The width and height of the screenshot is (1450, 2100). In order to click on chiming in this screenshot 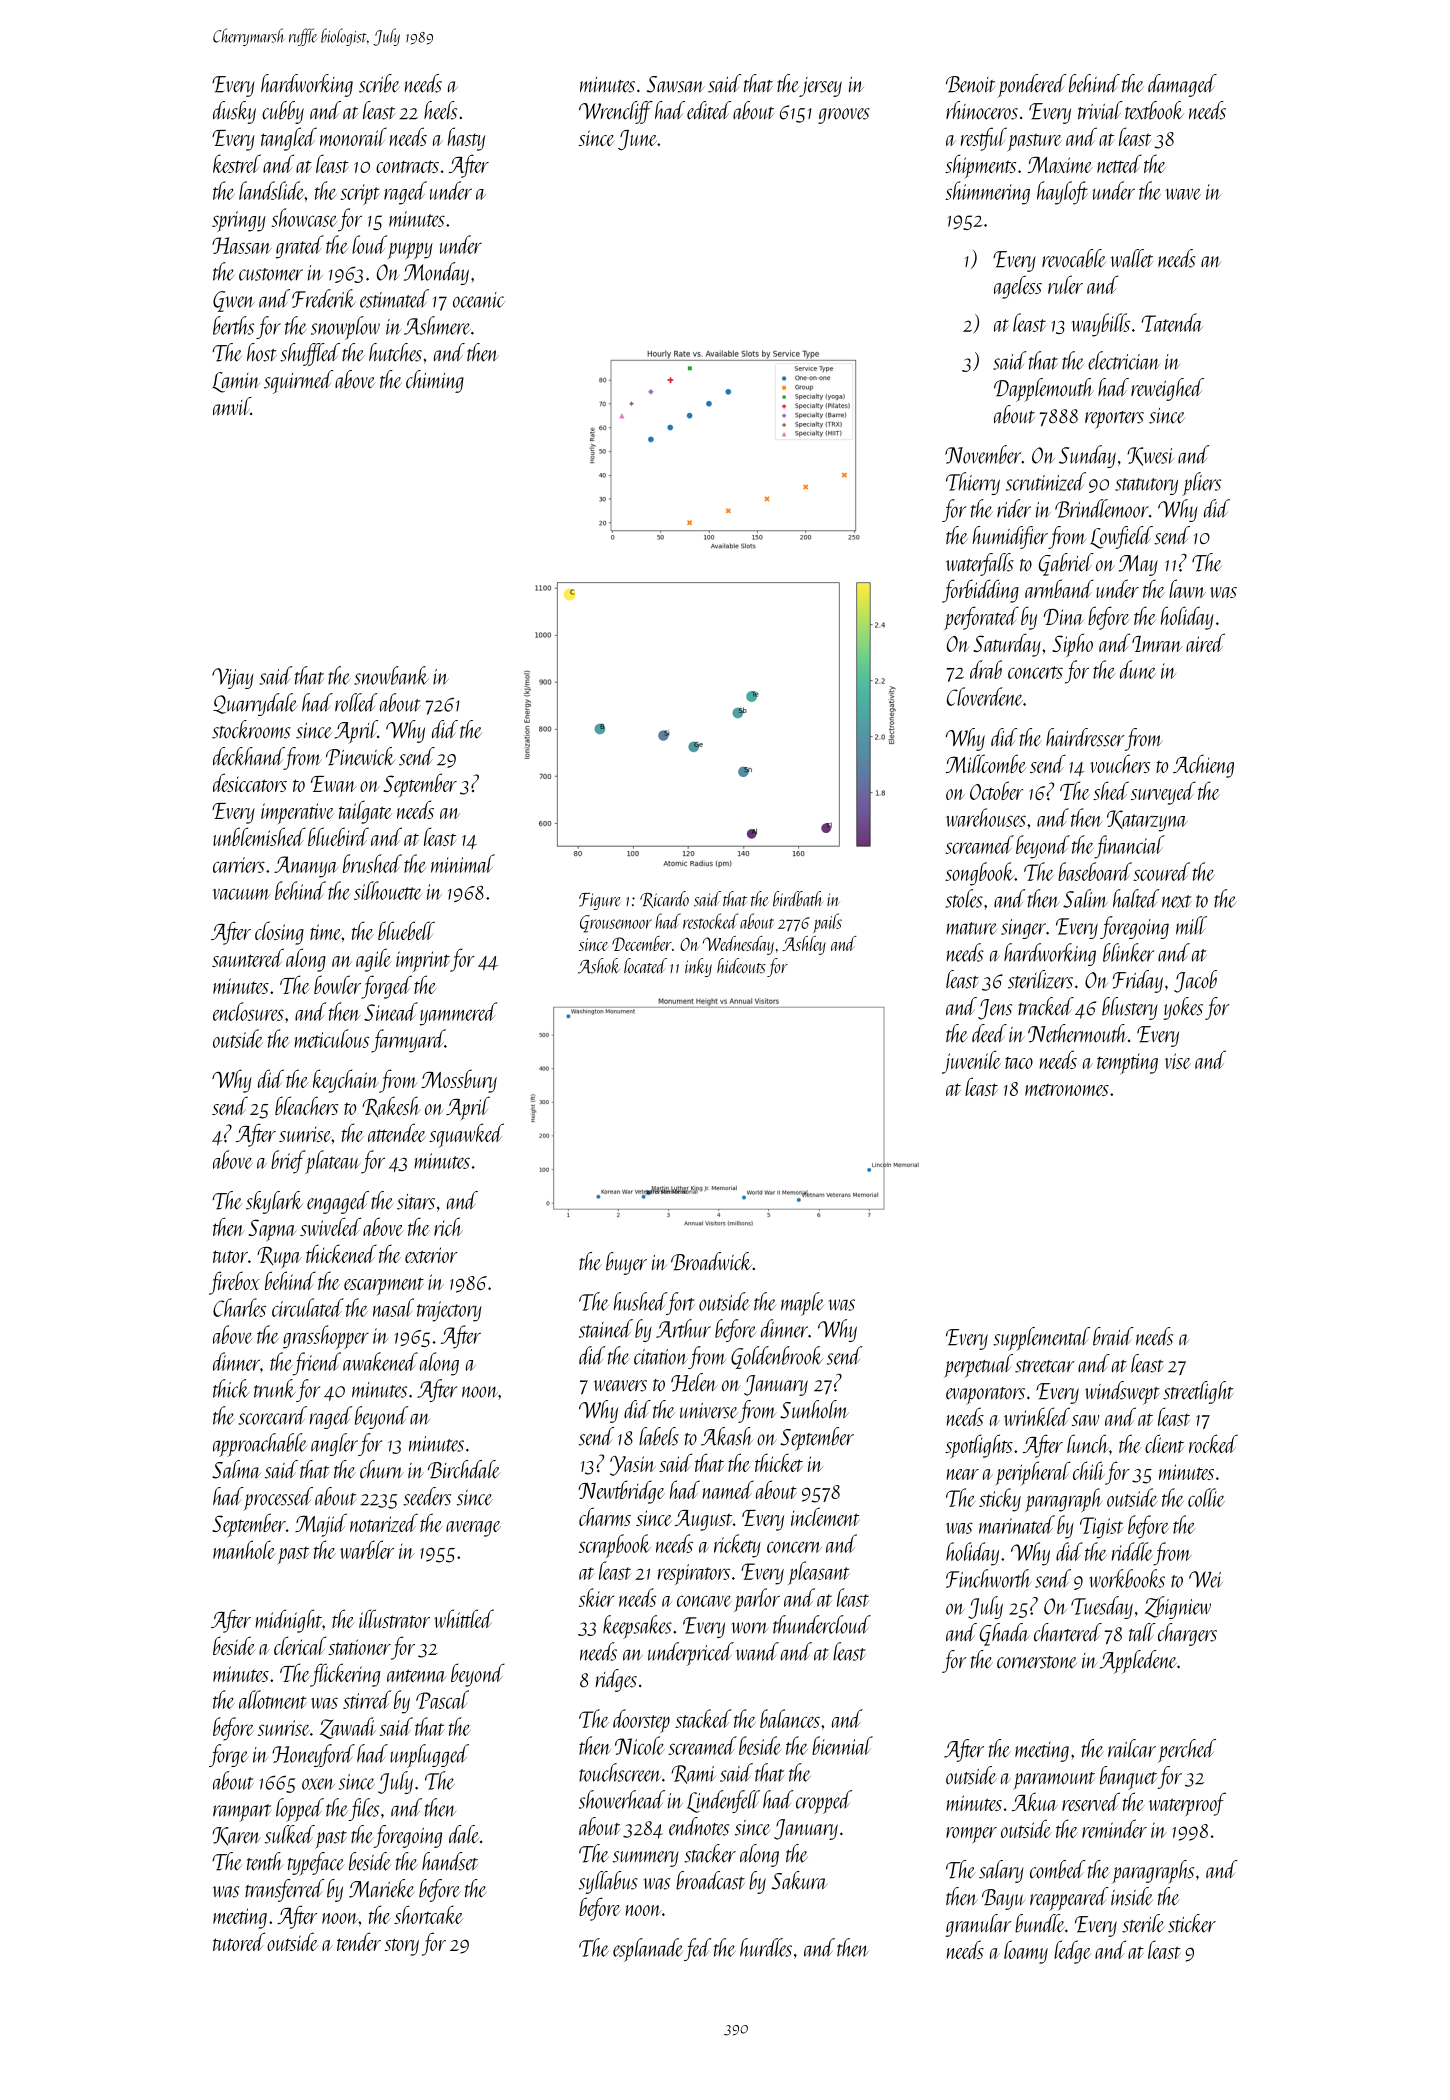, I will do `click(435, 381)`.
